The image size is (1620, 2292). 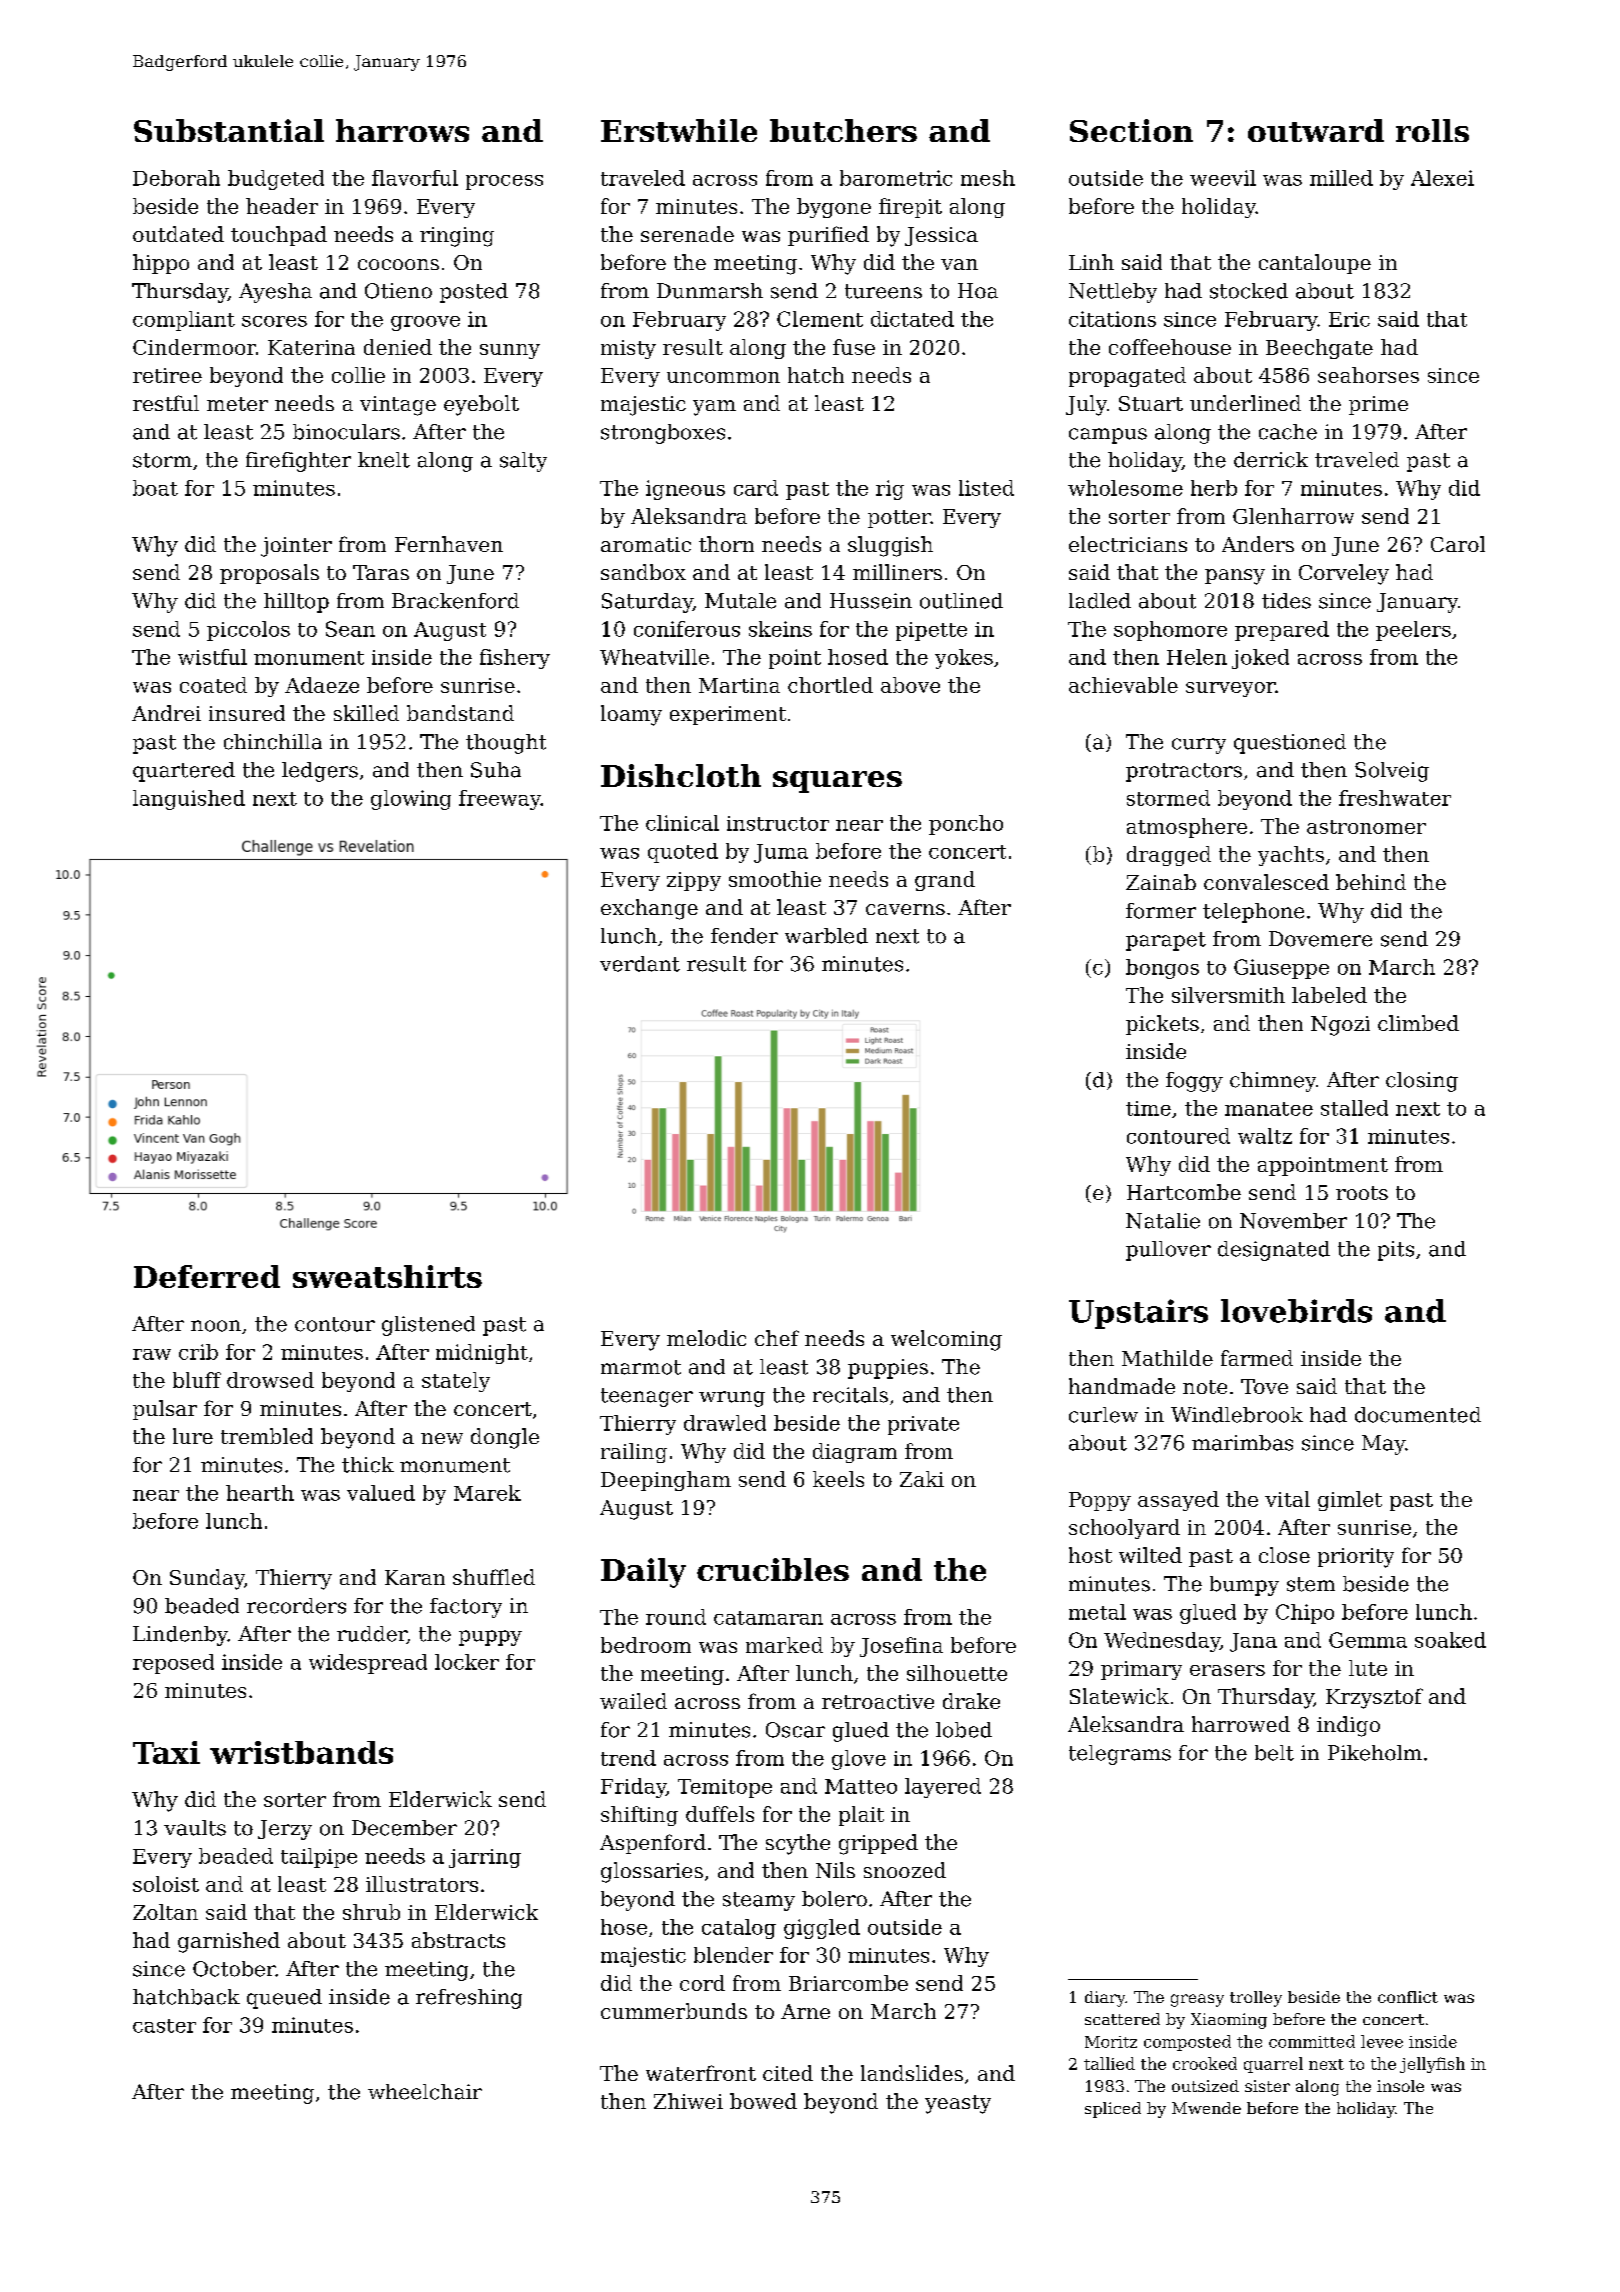 What do you see at coordinates (197, 1380) in the image?
I see `bluff` at bounding box center [197, 1380].
